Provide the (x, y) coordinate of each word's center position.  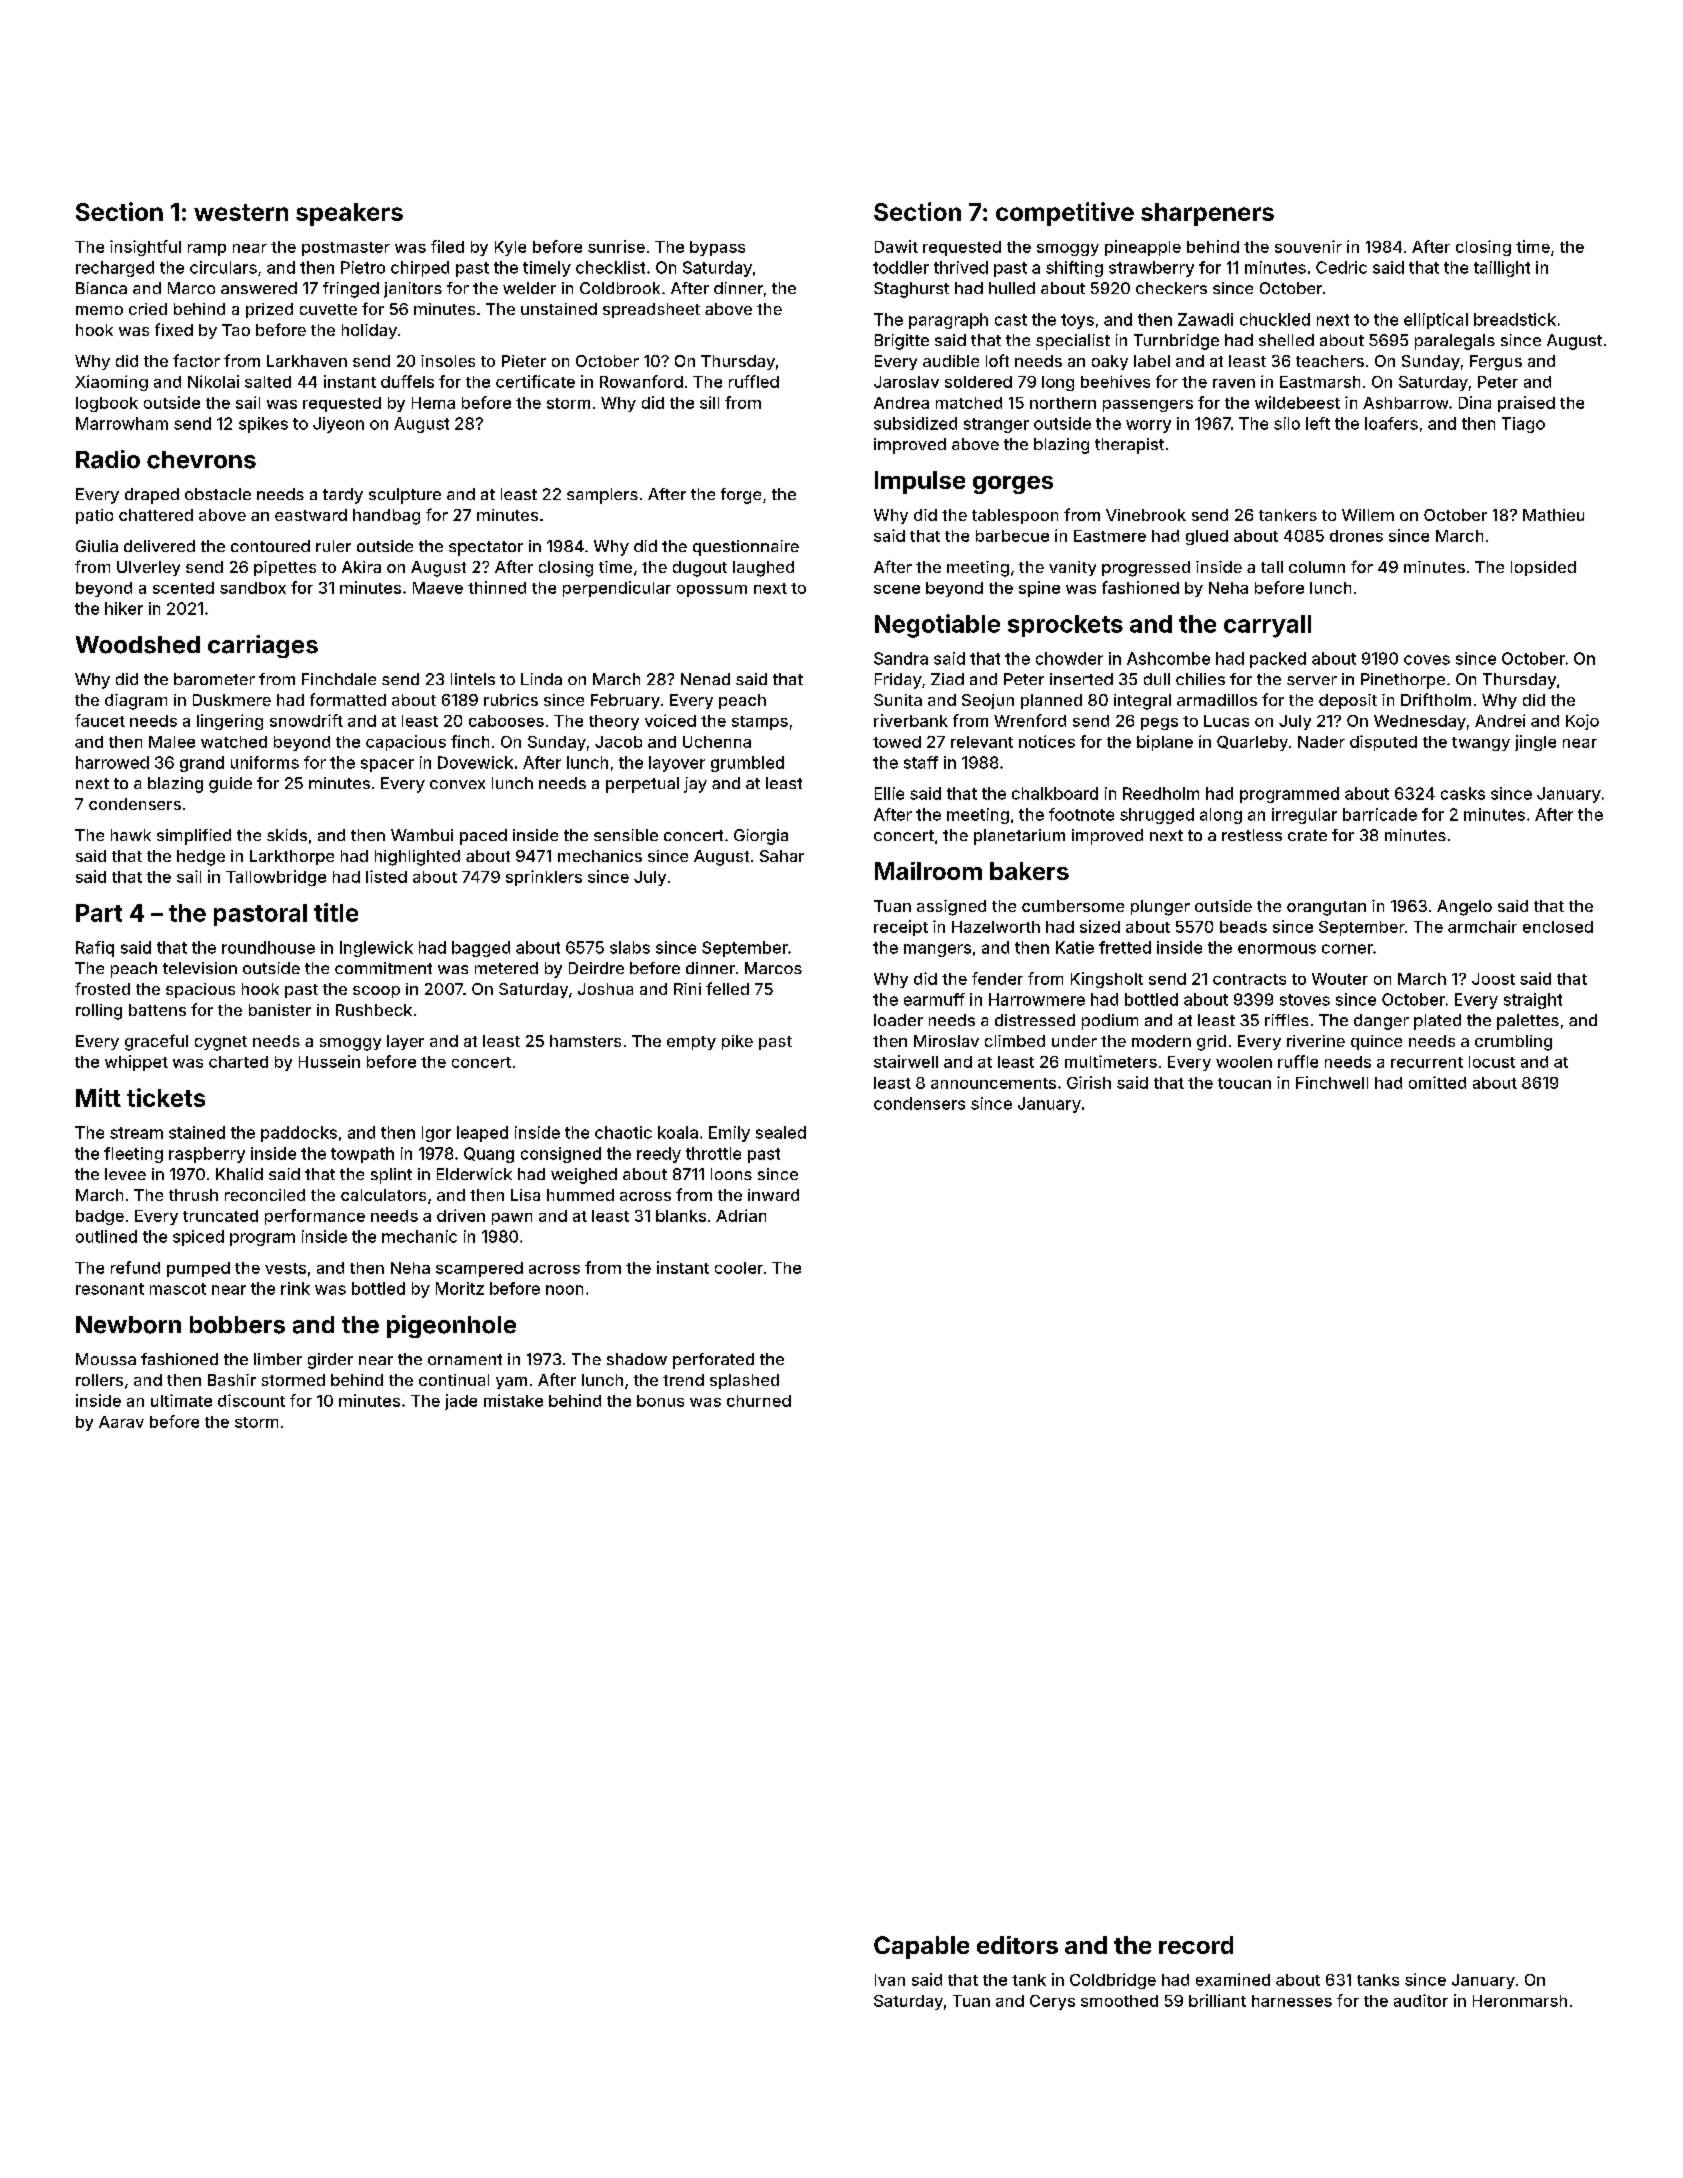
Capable (921, 1947)
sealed (781, 1132)
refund (135, 1267)
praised (1526, 404)
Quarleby (1252, 743)
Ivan (890, 1980)
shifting (1074, 269)
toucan (1244, 1083)
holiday (369, 331)
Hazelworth (996, 927)
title (336, 912)
